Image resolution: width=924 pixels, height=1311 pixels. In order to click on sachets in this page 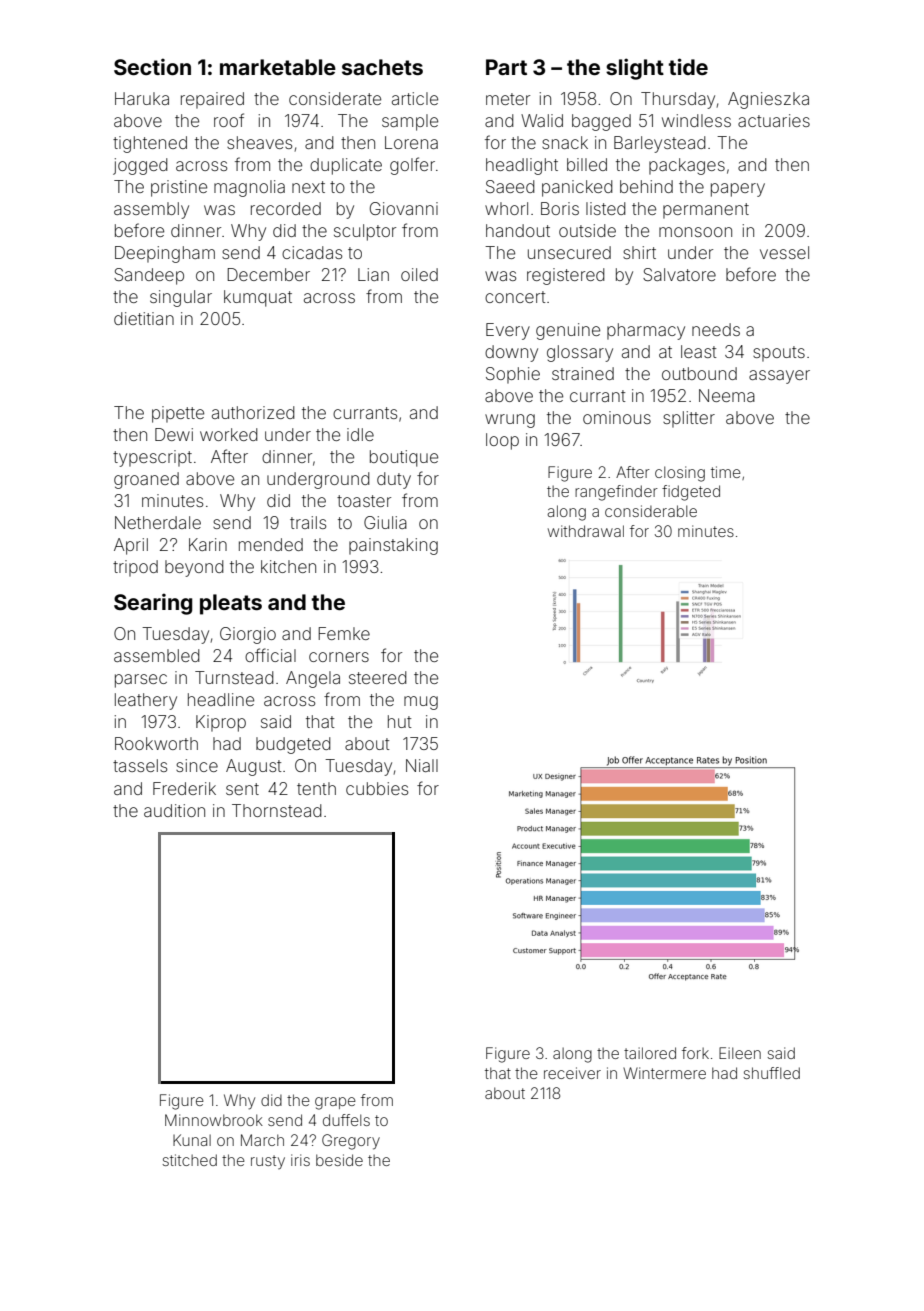, I will do `click(382, 67)`.
